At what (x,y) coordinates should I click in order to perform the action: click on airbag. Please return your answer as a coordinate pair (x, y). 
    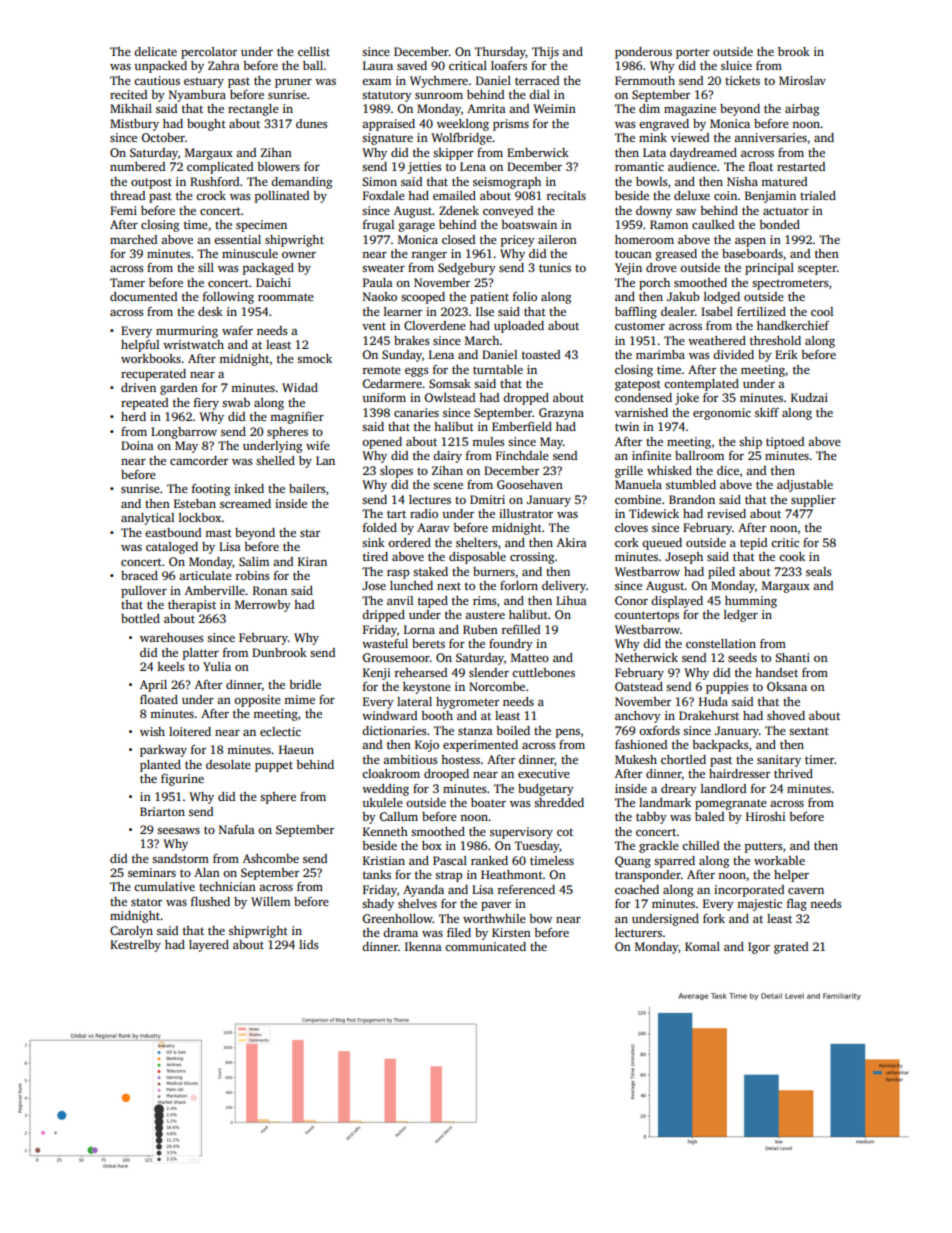
    Looking at the image, I should click on (802, 110).
